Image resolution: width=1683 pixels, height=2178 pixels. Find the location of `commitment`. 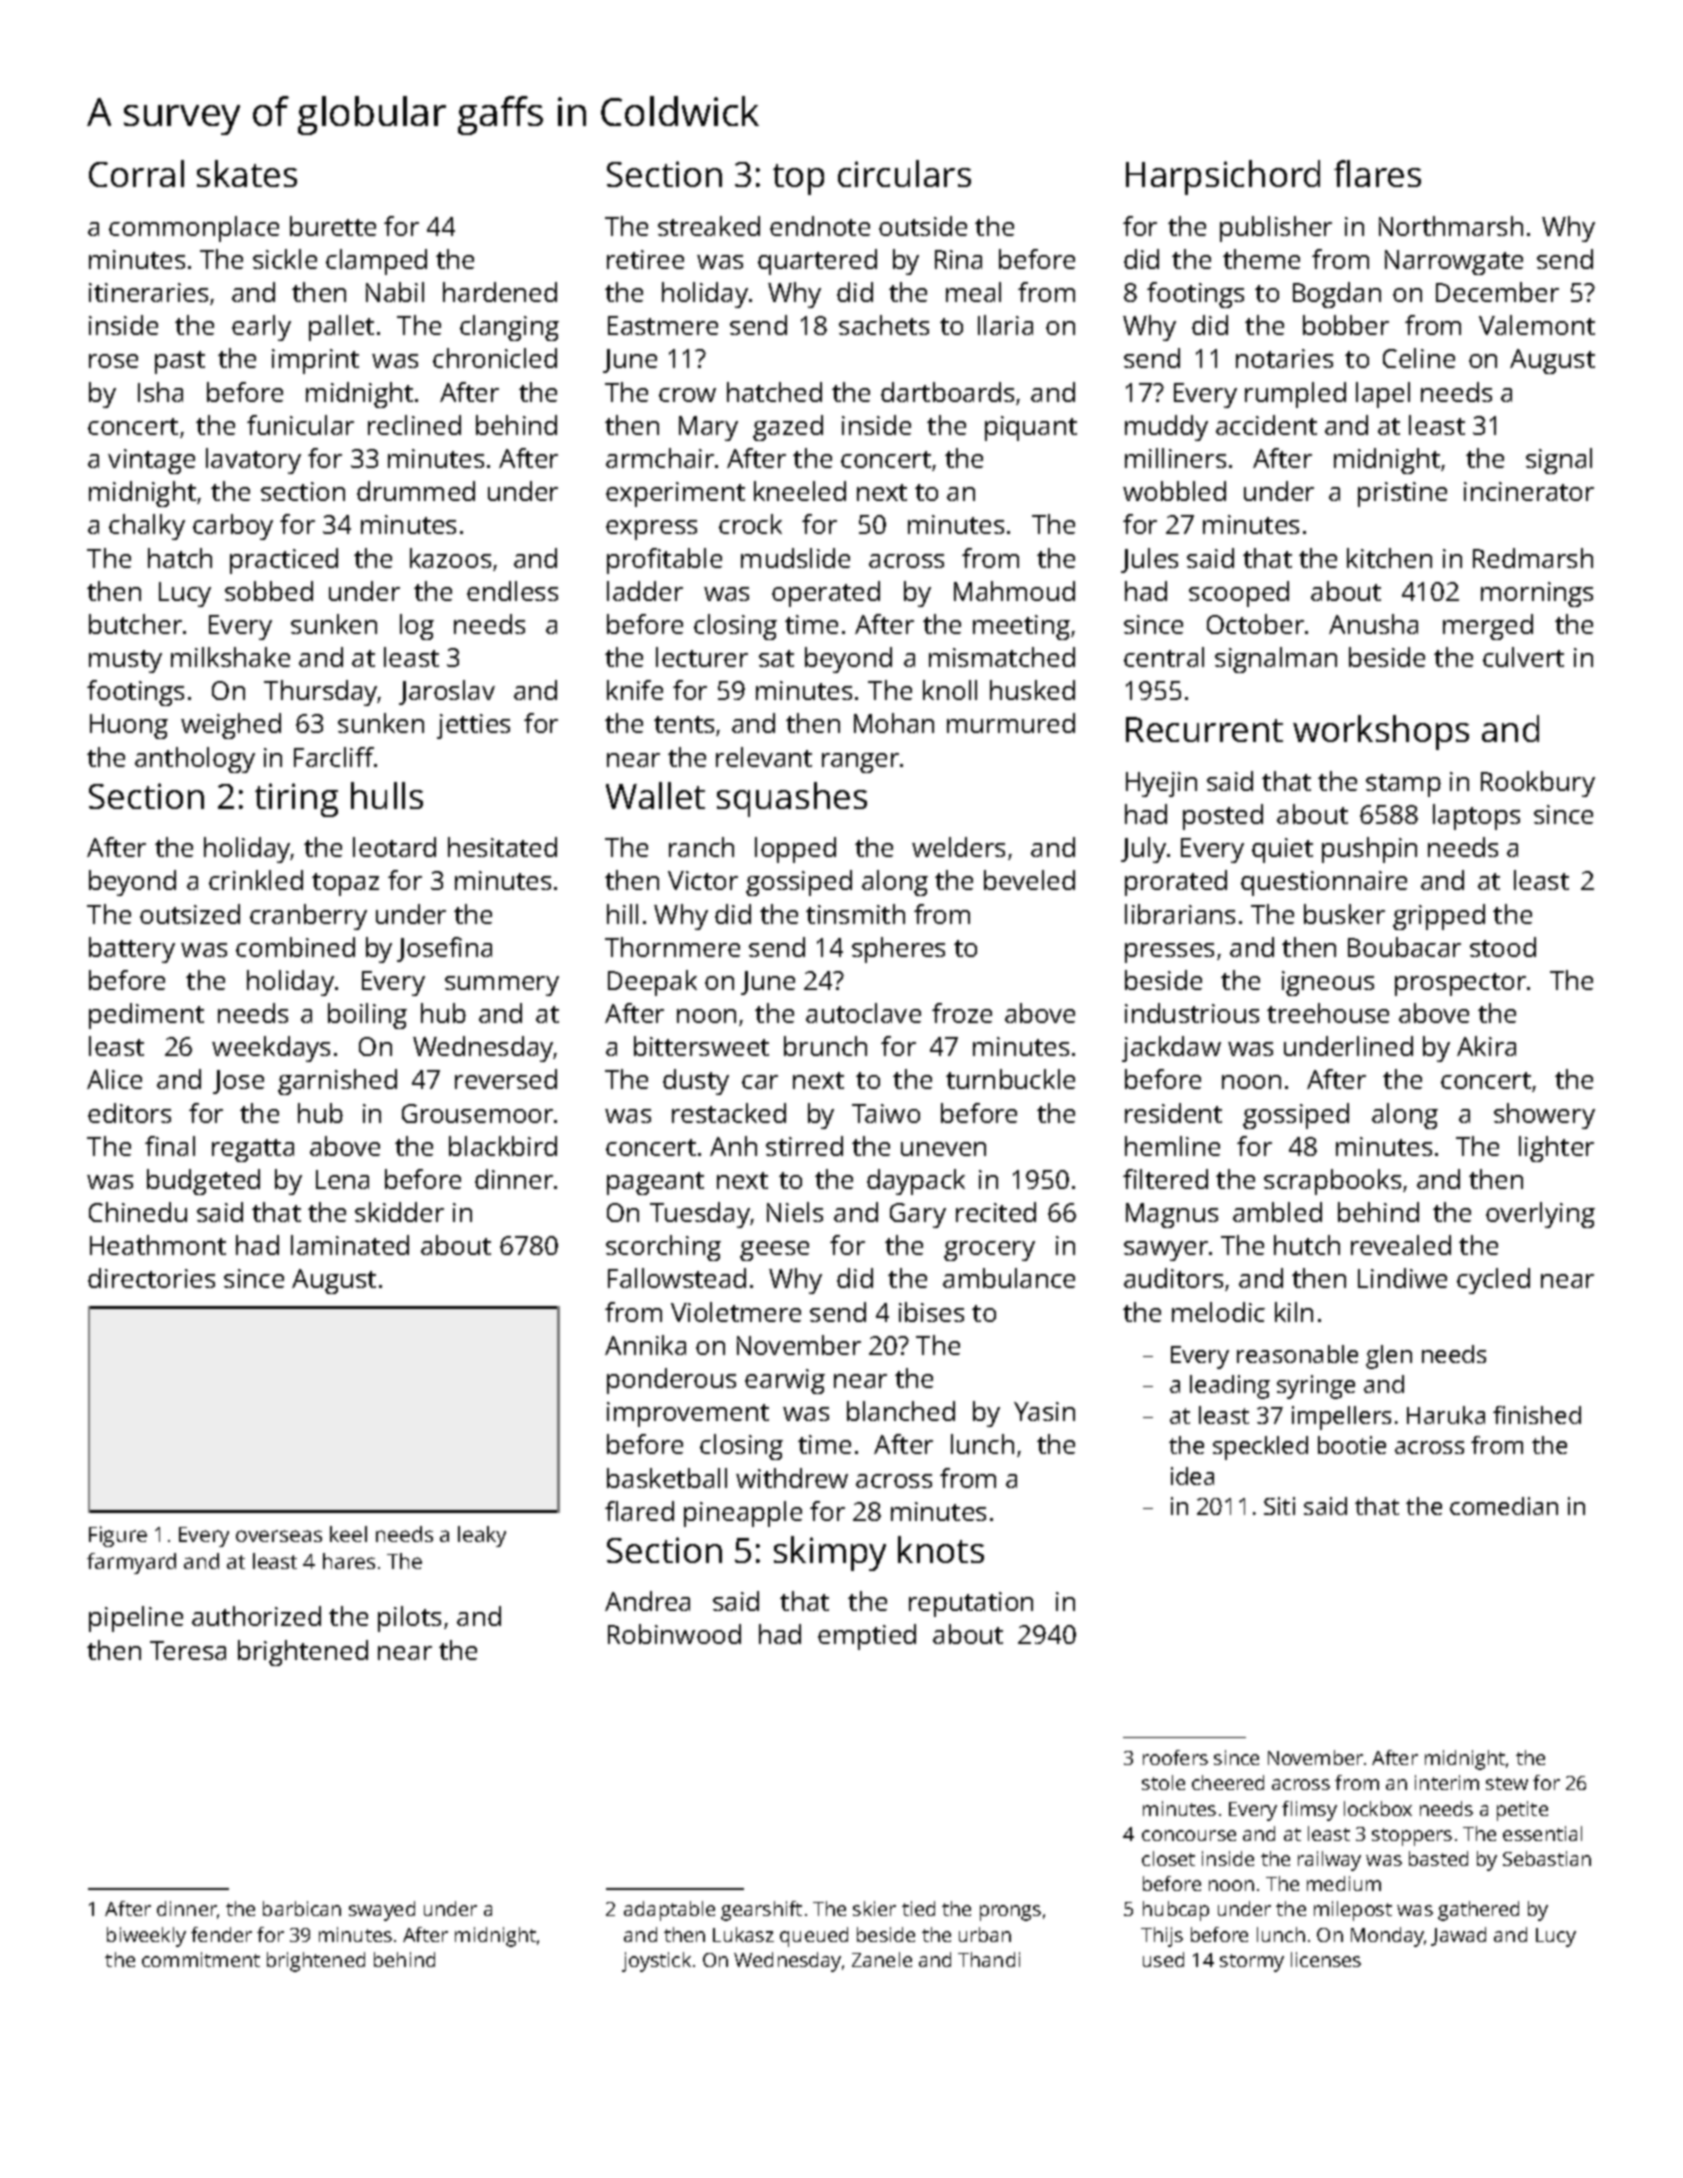

commitment is located at coordinates (201, 1959).
